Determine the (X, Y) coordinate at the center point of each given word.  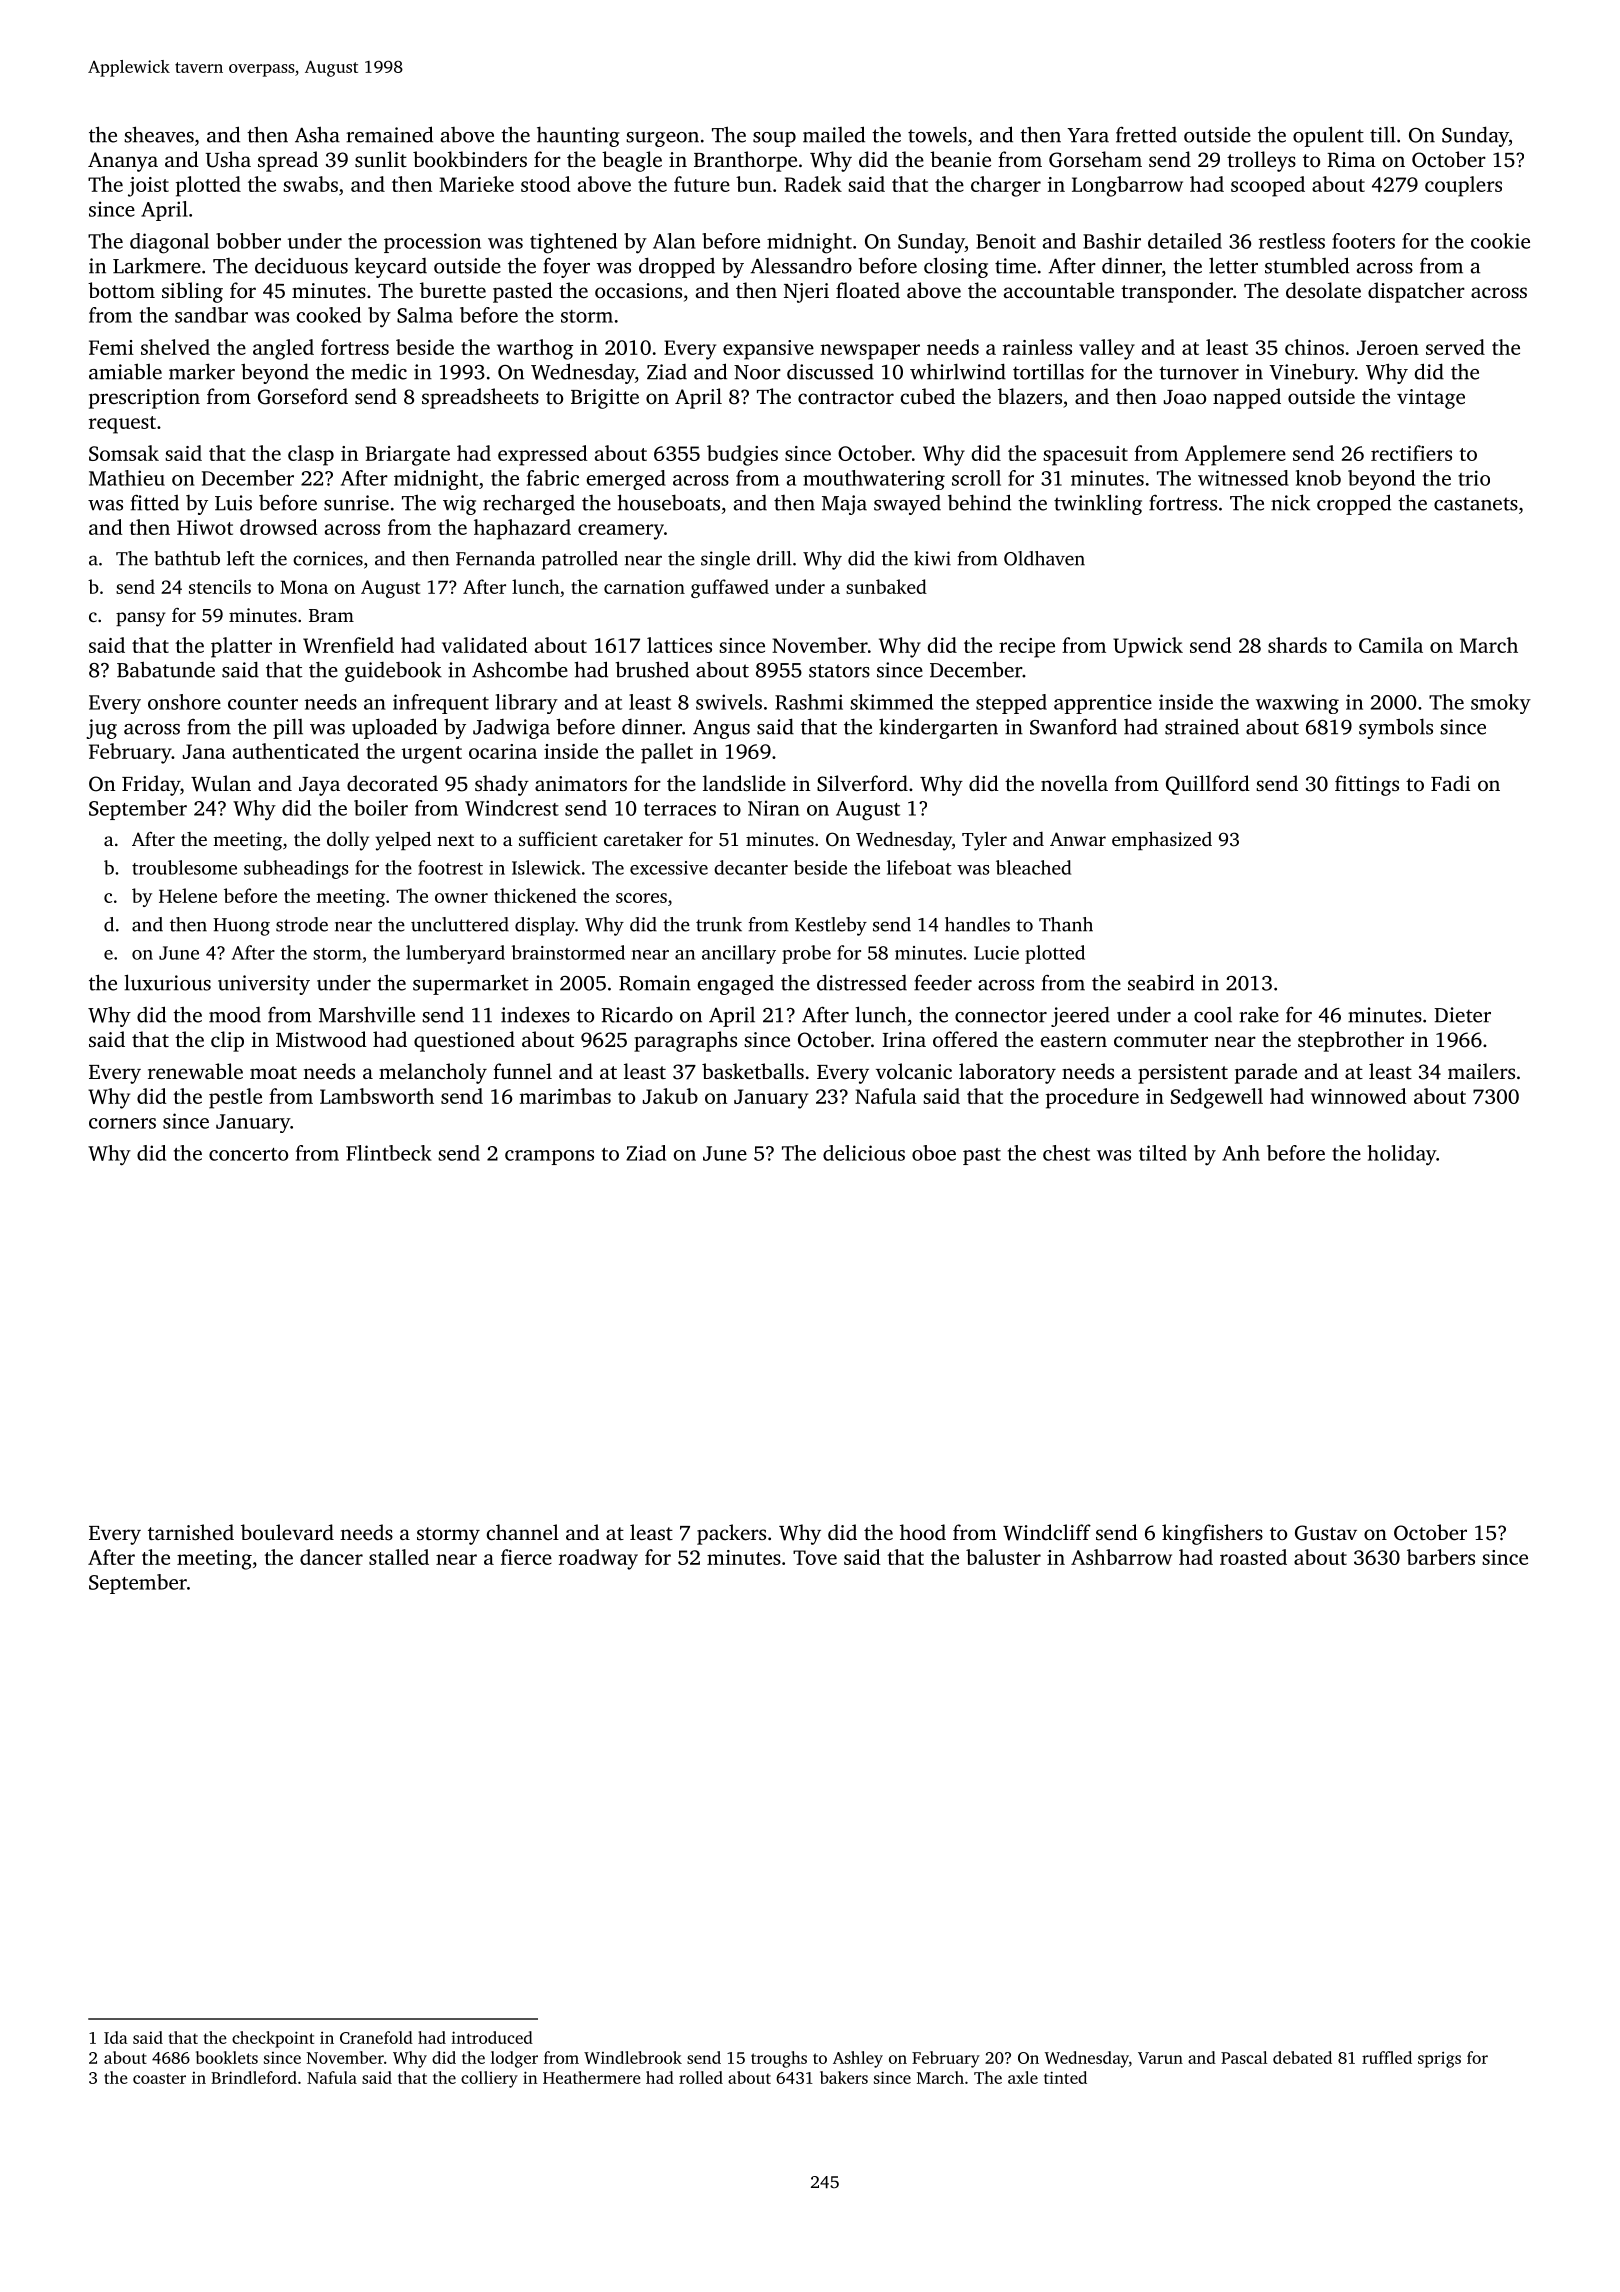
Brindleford (254, 2077)
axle (1023, 2077)
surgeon (662, 139)
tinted (1065, 2077)
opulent (1328, 136)
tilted (1163, 1153)
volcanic (914, 1071)
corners (122, 1123)
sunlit (381, 159)
